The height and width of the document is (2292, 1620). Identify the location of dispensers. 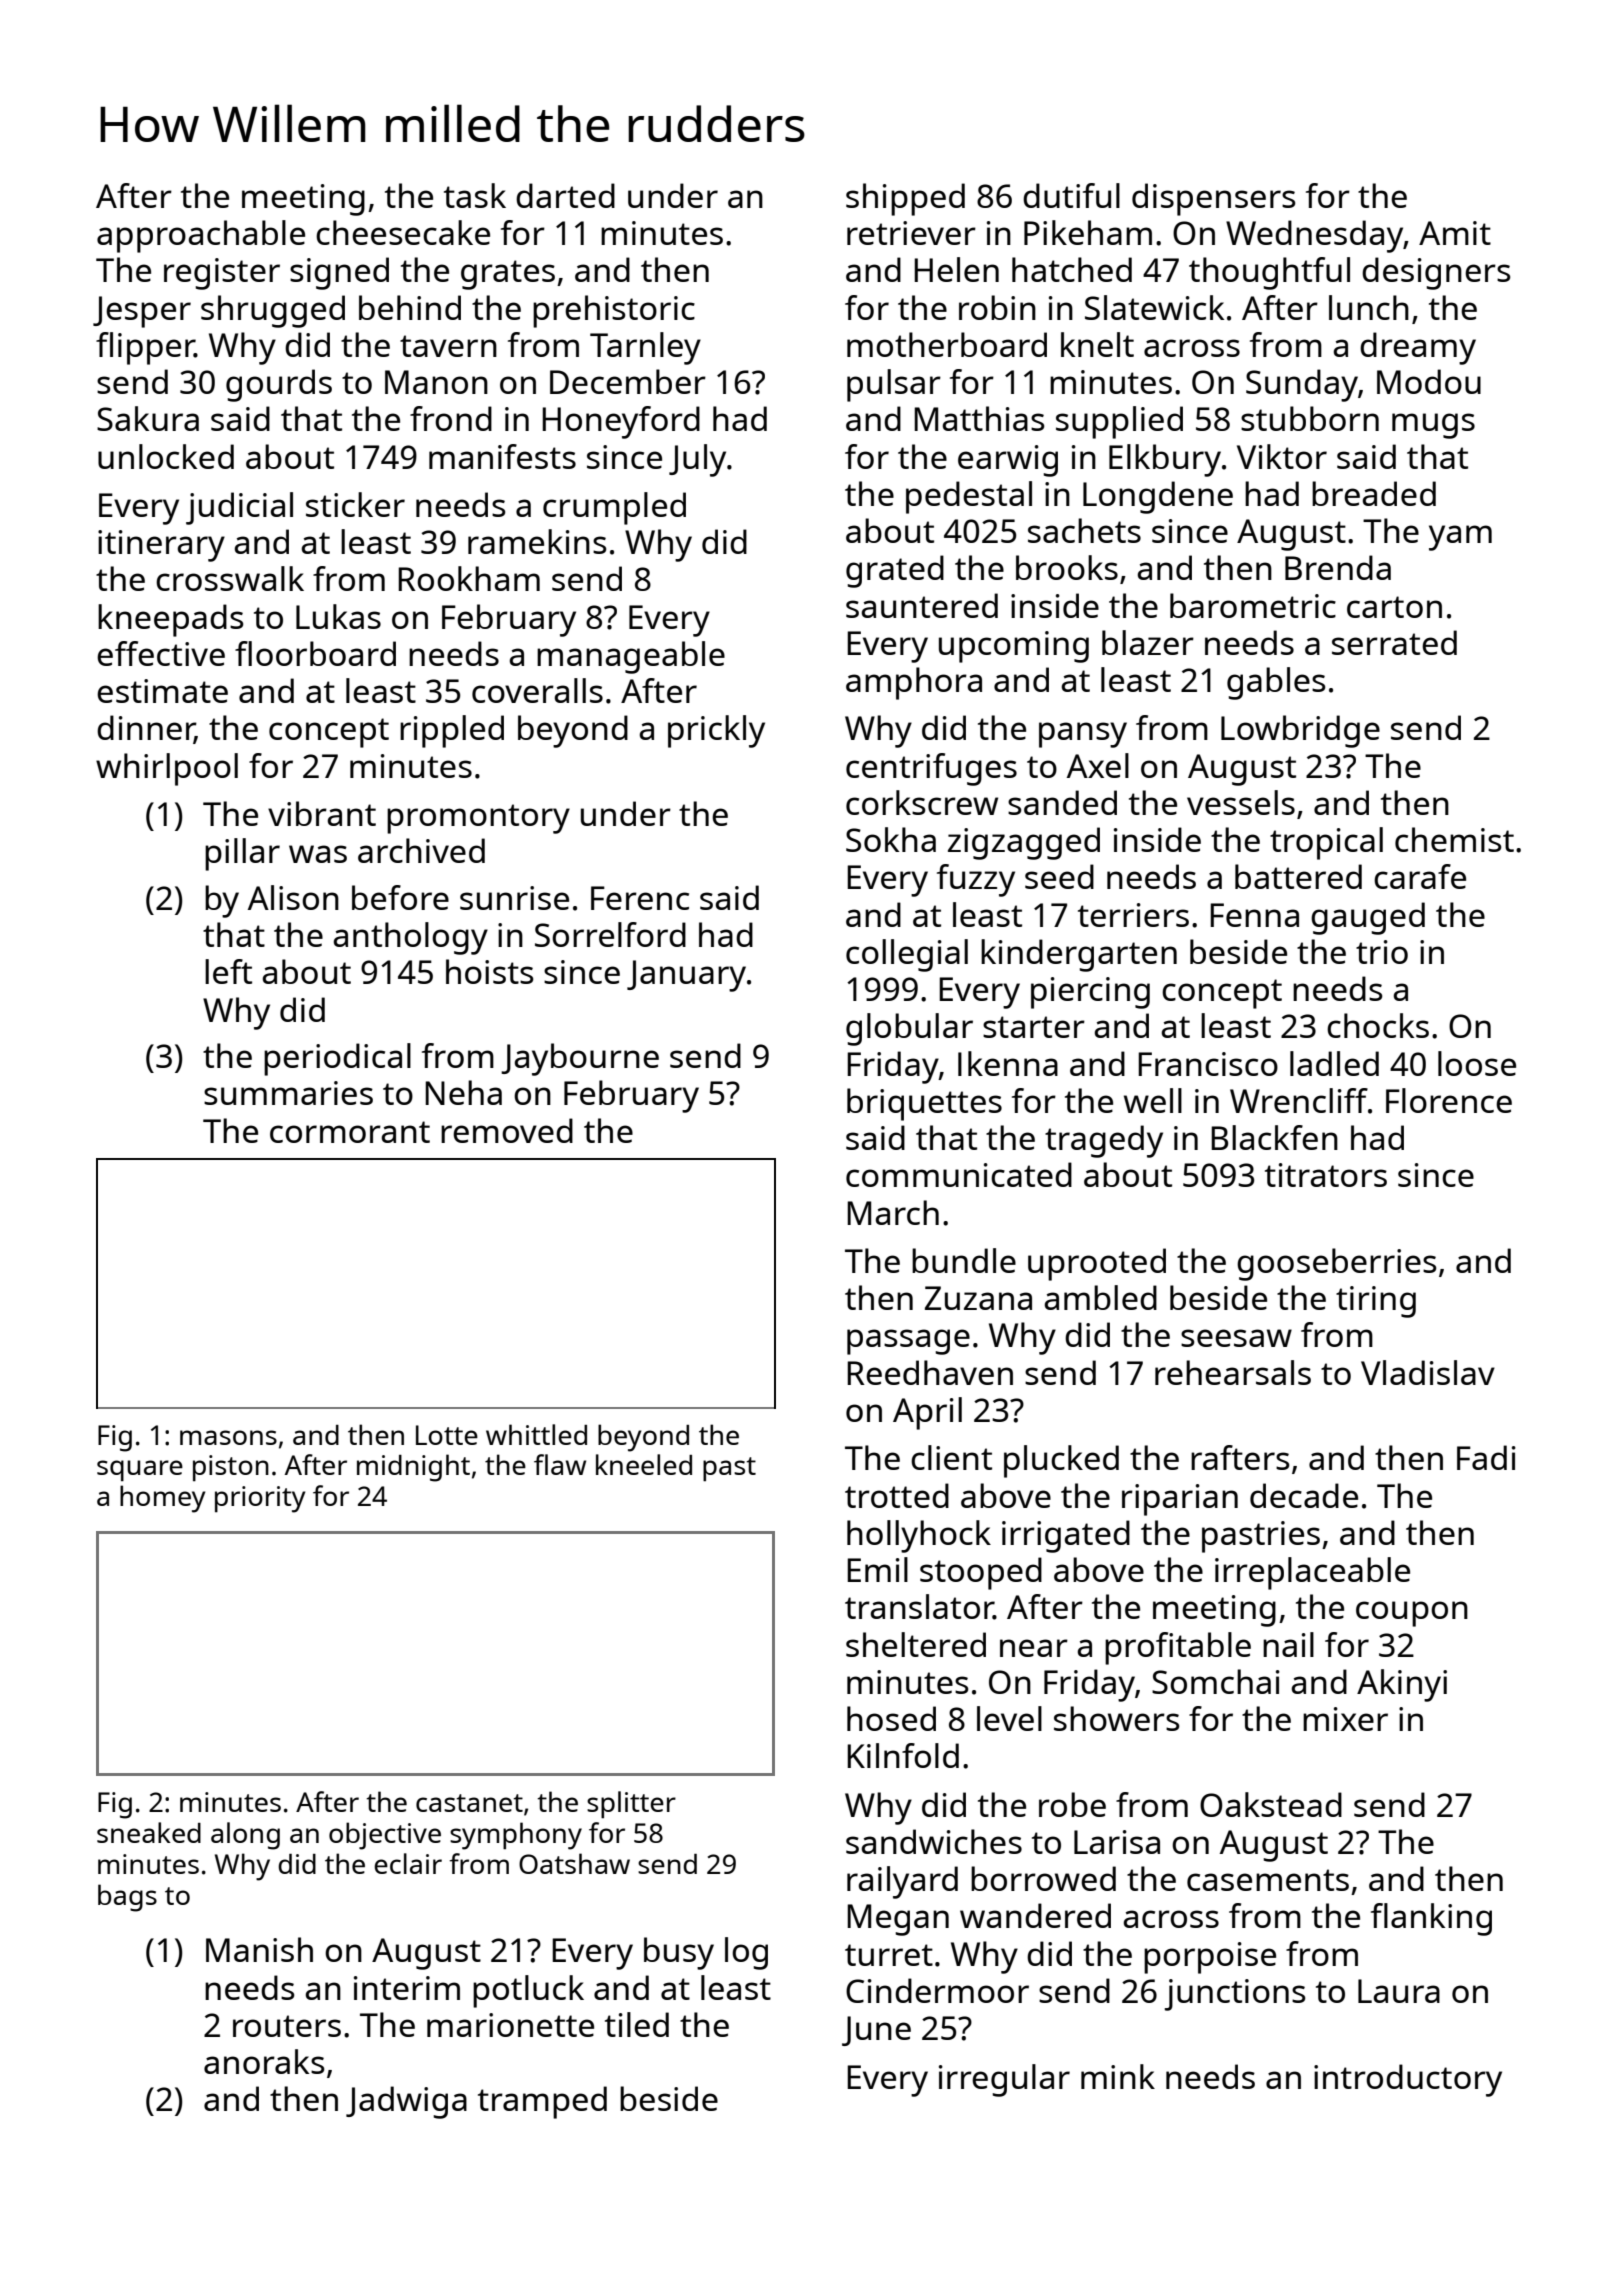
(1213, 199).
